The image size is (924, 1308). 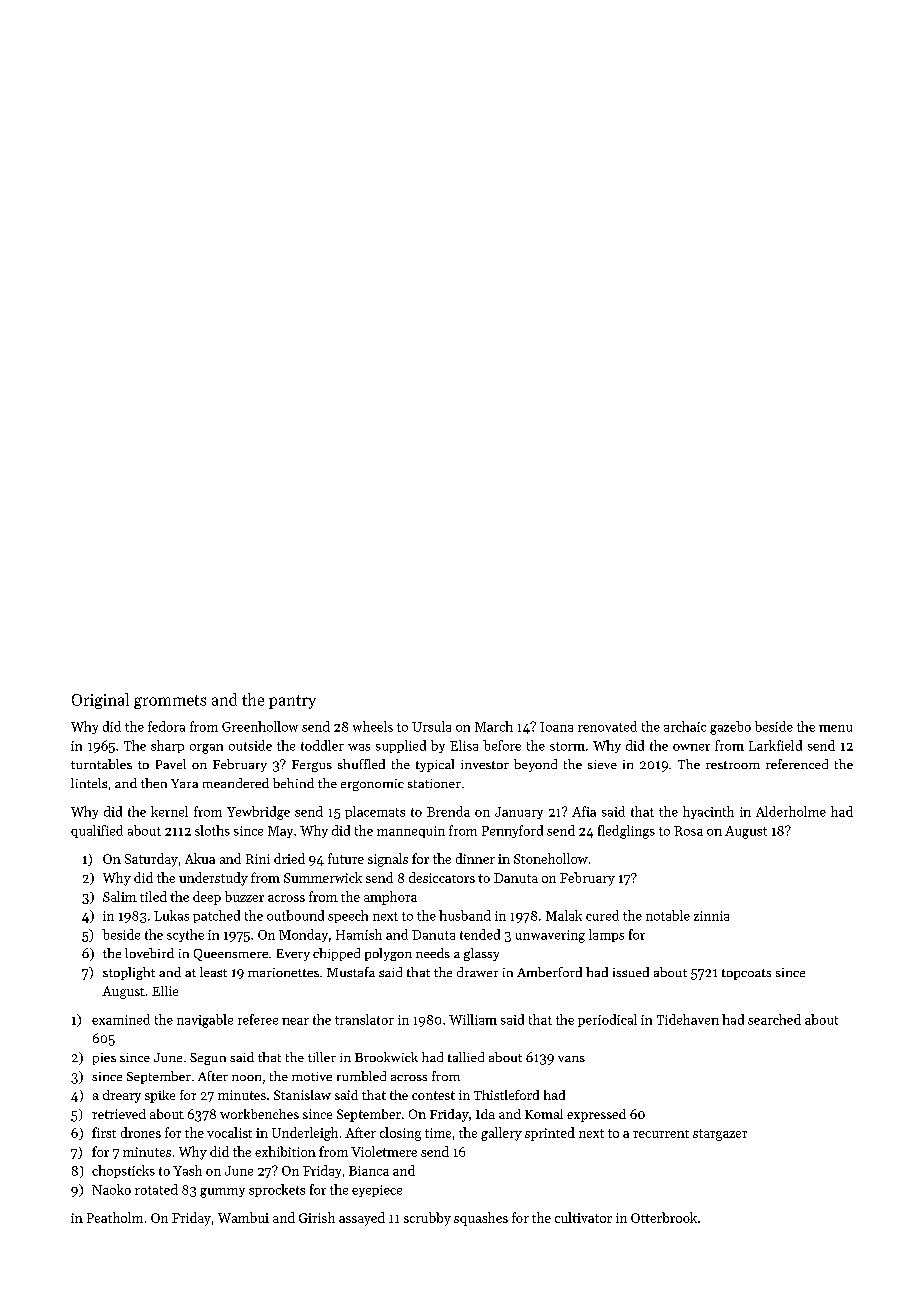 What do you see at coordinates (243, 1217) in the screenshot?
I see `Wambui` at bounding box center [243, 1217].
